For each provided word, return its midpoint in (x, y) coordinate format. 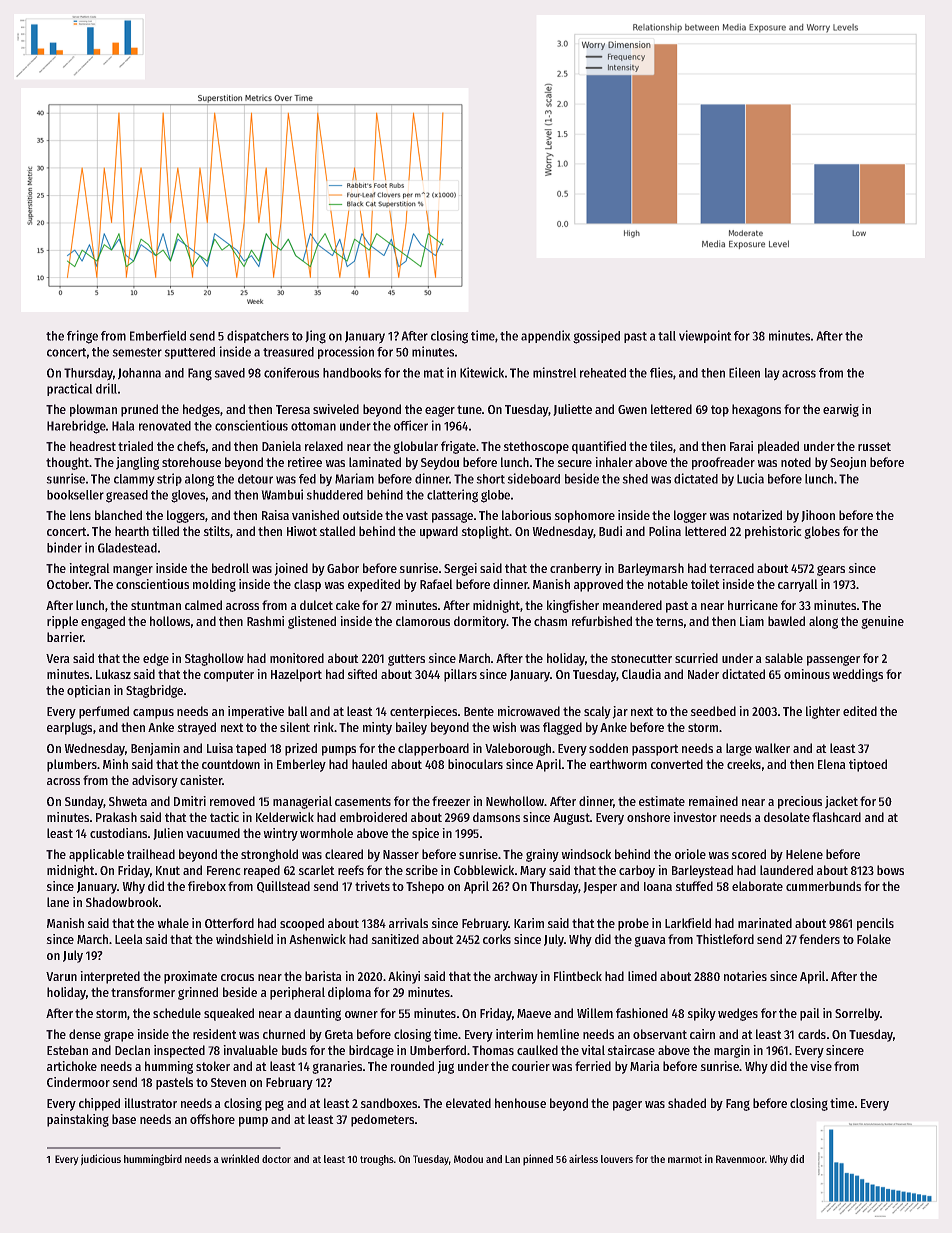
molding (214, 585)
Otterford (229, 923)
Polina (665, 531)
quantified (599, 447)
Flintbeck (578, 976)
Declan (132, 1050)
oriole (690, 854)
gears (831, 570)
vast (417, 515)
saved (229, 373)
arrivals (408, 923)
